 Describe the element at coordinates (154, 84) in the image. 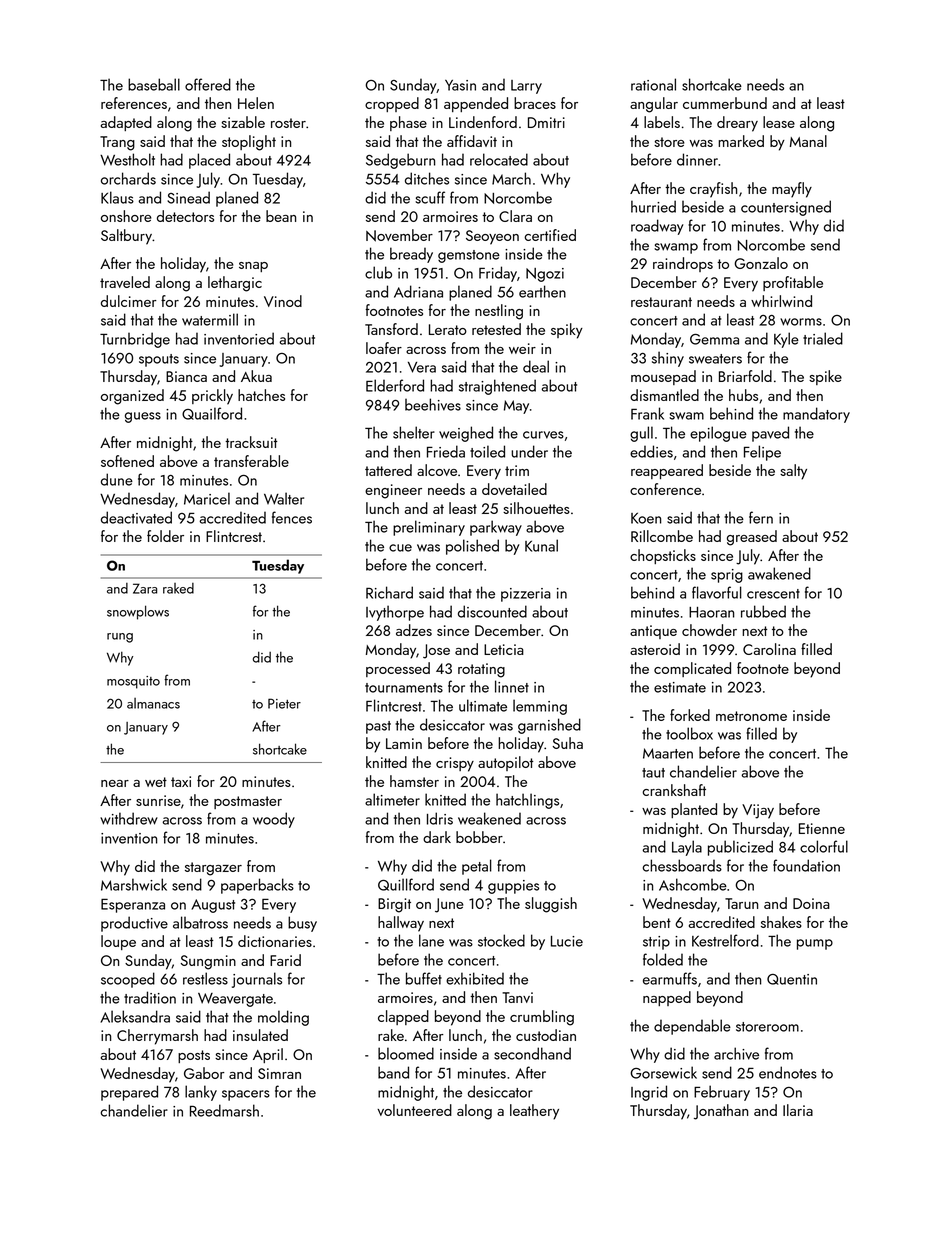

I see `baseball` at that location.
